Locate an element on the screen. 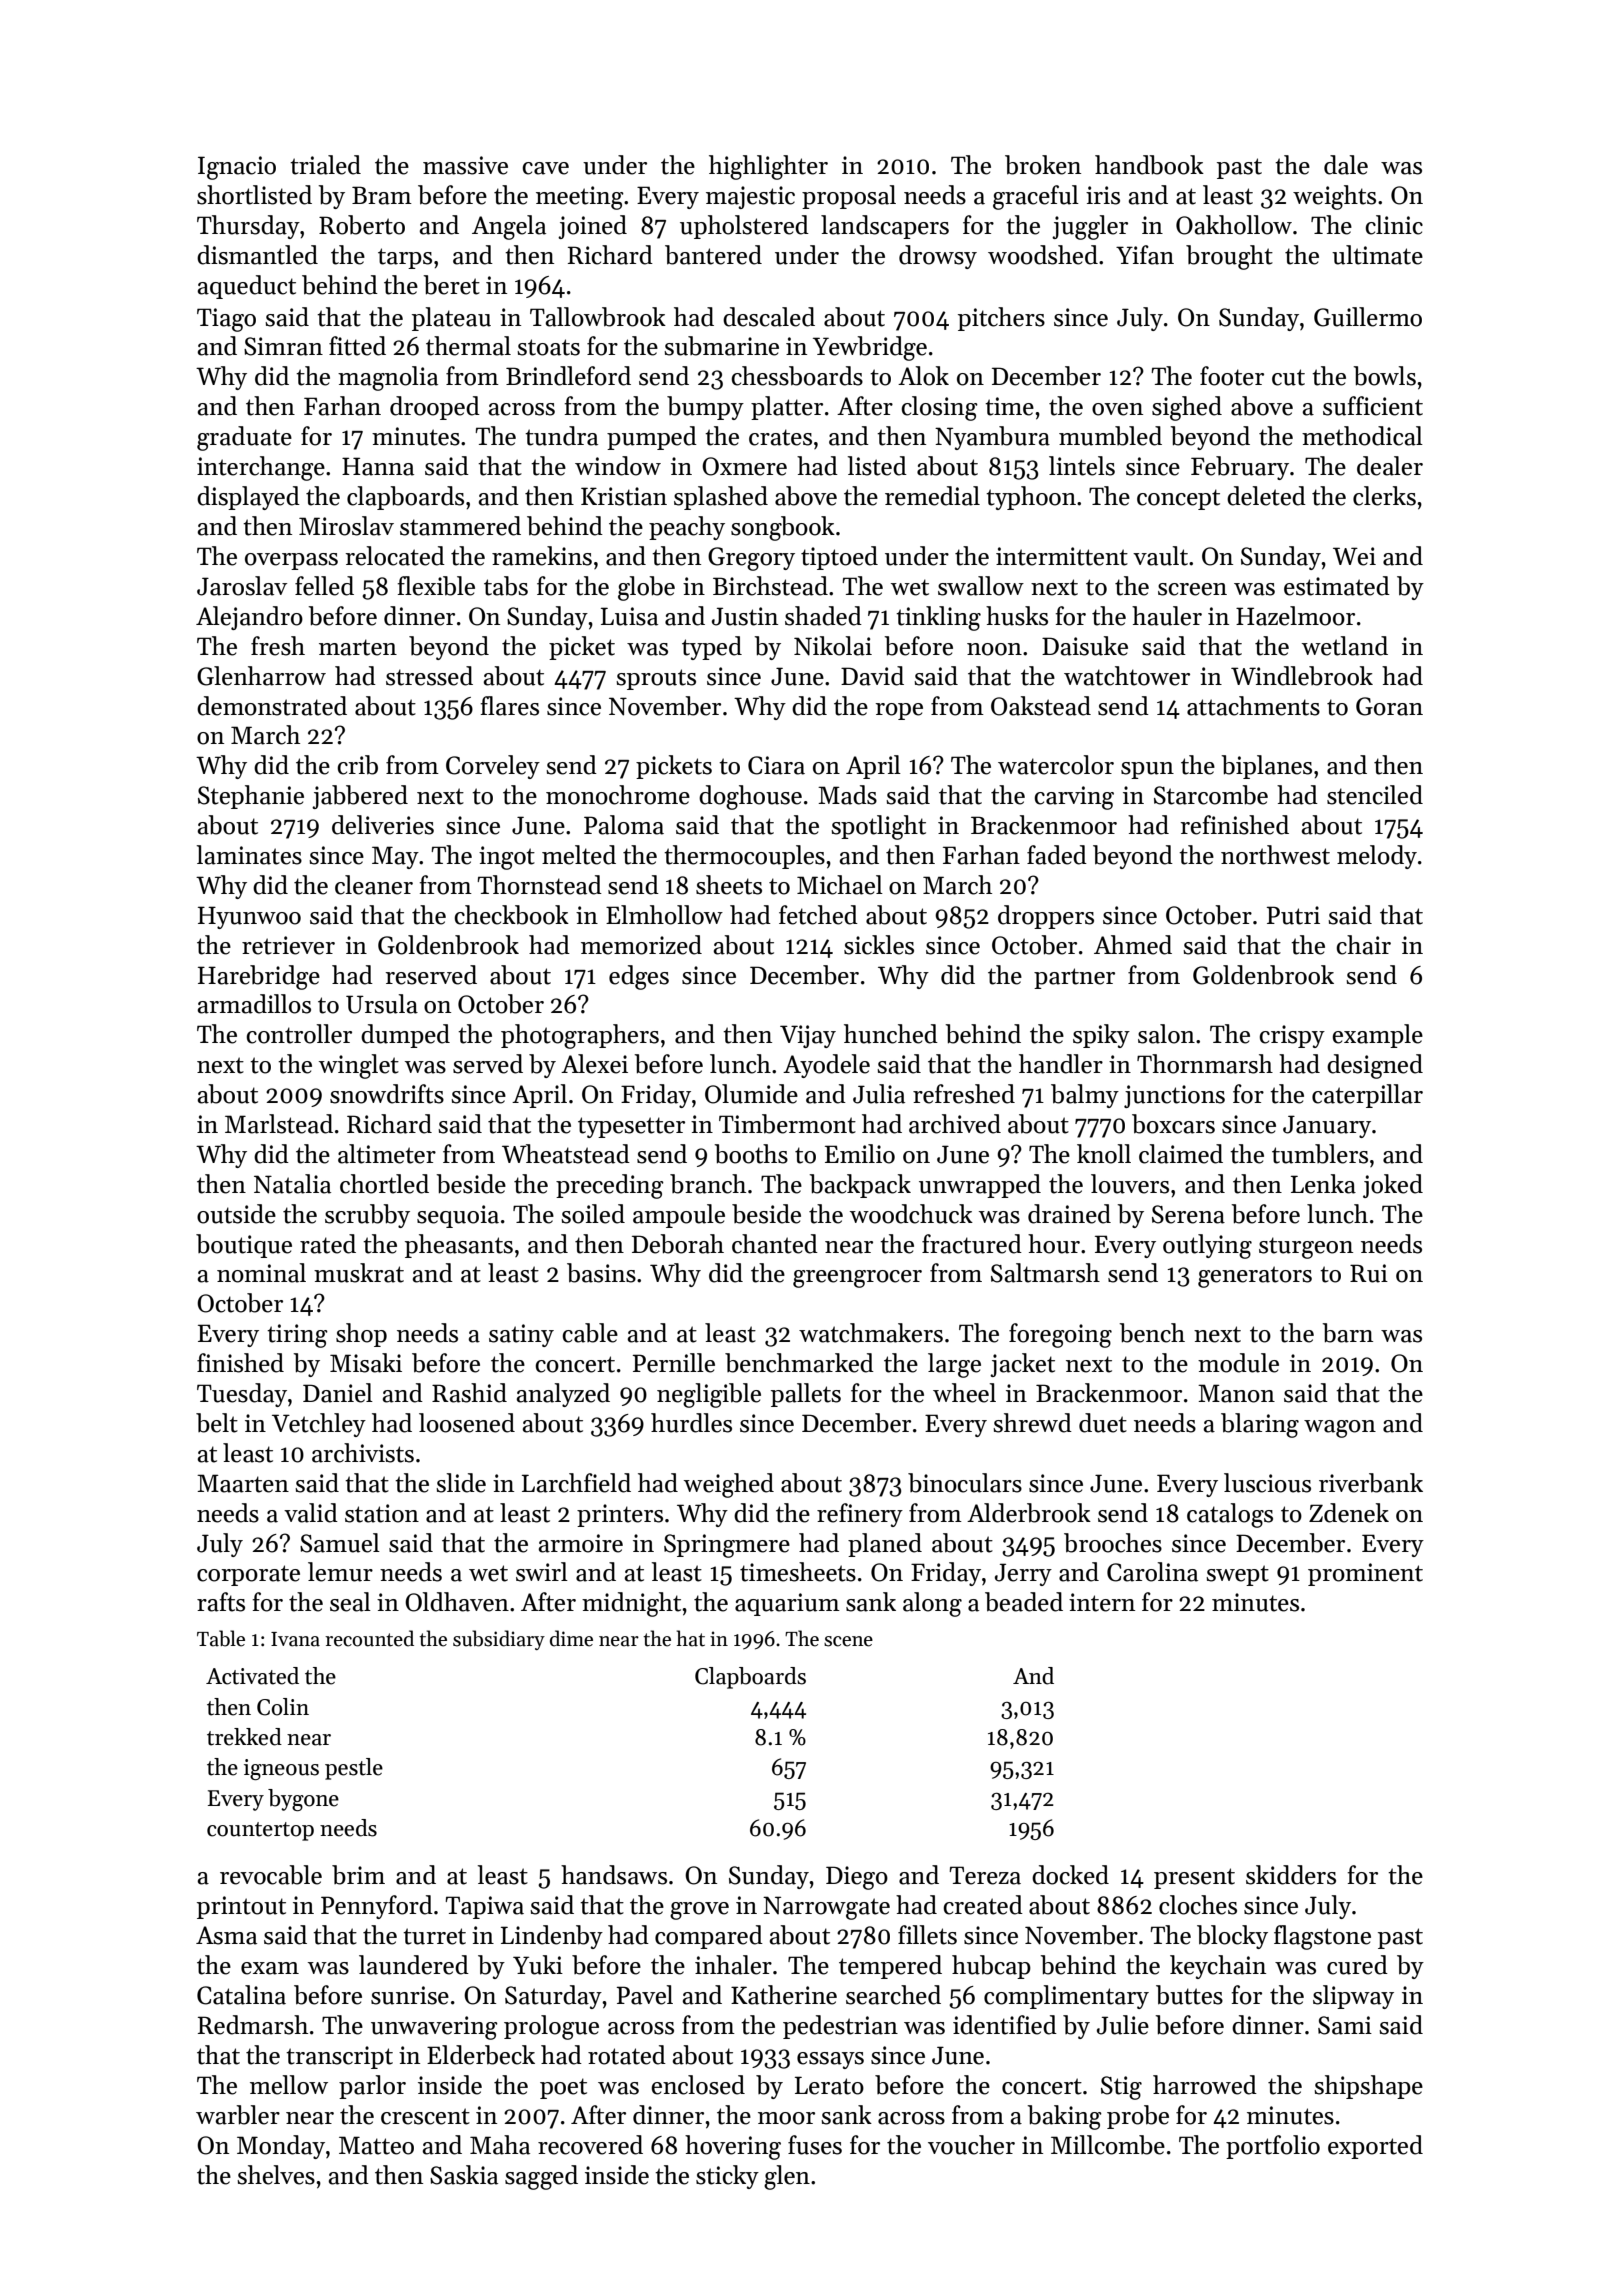  clerks is located at coordinates (1384, 496).
